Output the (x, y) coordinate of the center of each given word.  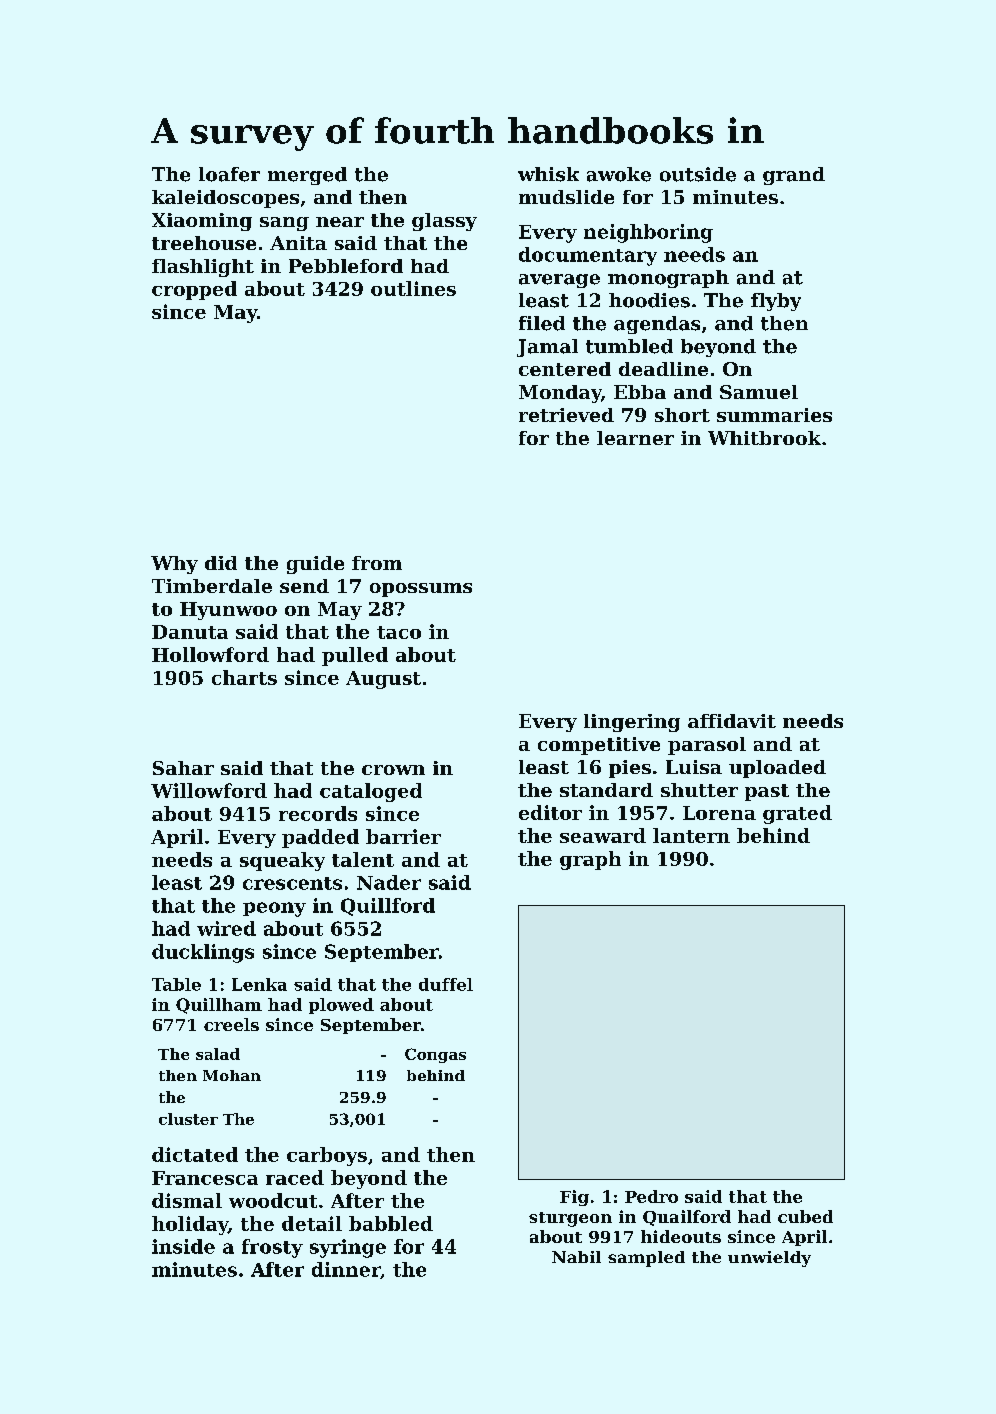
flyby (776, 302)
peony (274, 909)
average (559, 281)
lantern (691, 835)
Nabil (576, 1257)
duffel (446, 984)
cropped (194, 290)
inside (183, 1246)
